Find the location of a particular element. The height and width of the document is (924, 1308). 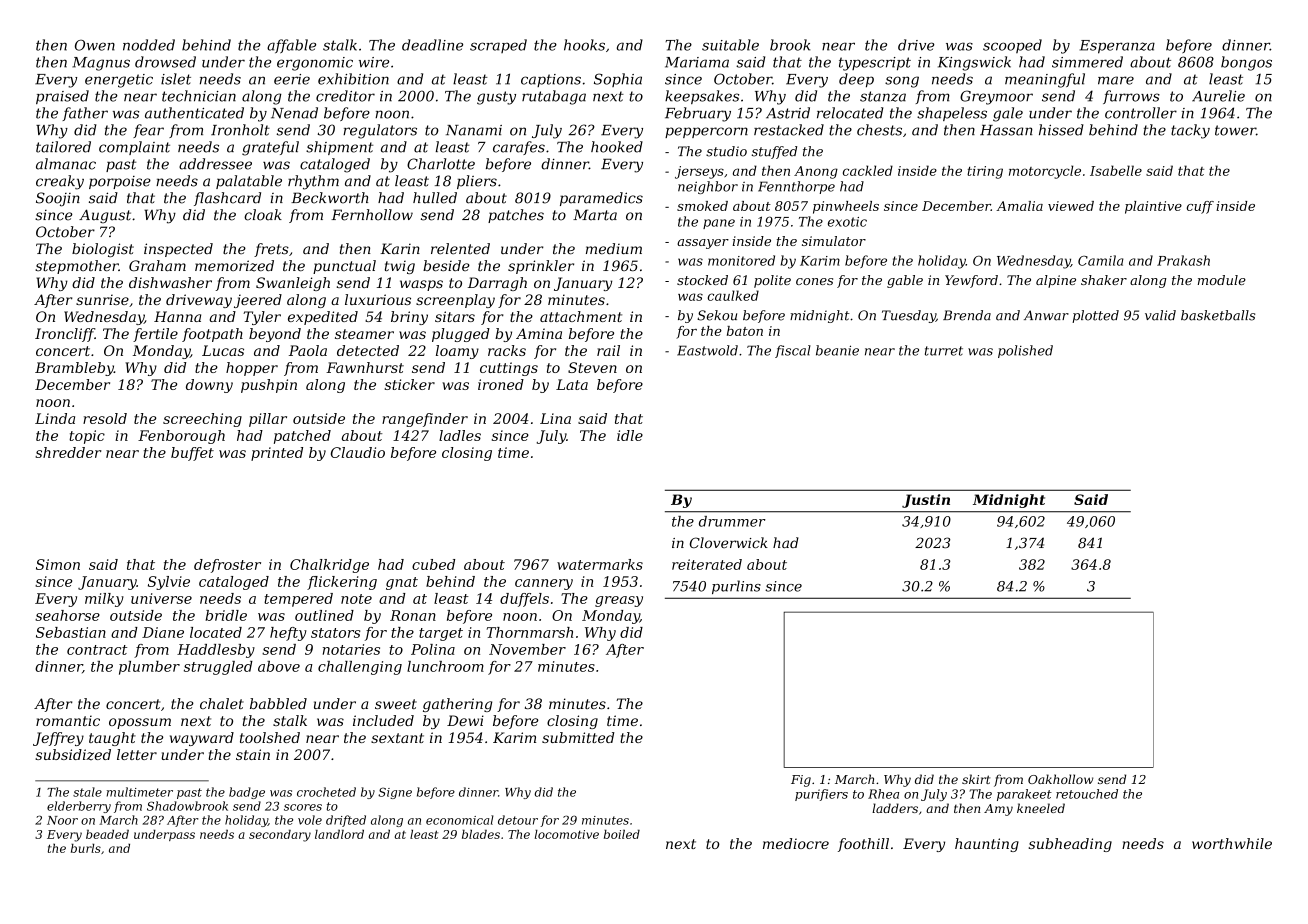

deep is located at coordinates (856, 80).
